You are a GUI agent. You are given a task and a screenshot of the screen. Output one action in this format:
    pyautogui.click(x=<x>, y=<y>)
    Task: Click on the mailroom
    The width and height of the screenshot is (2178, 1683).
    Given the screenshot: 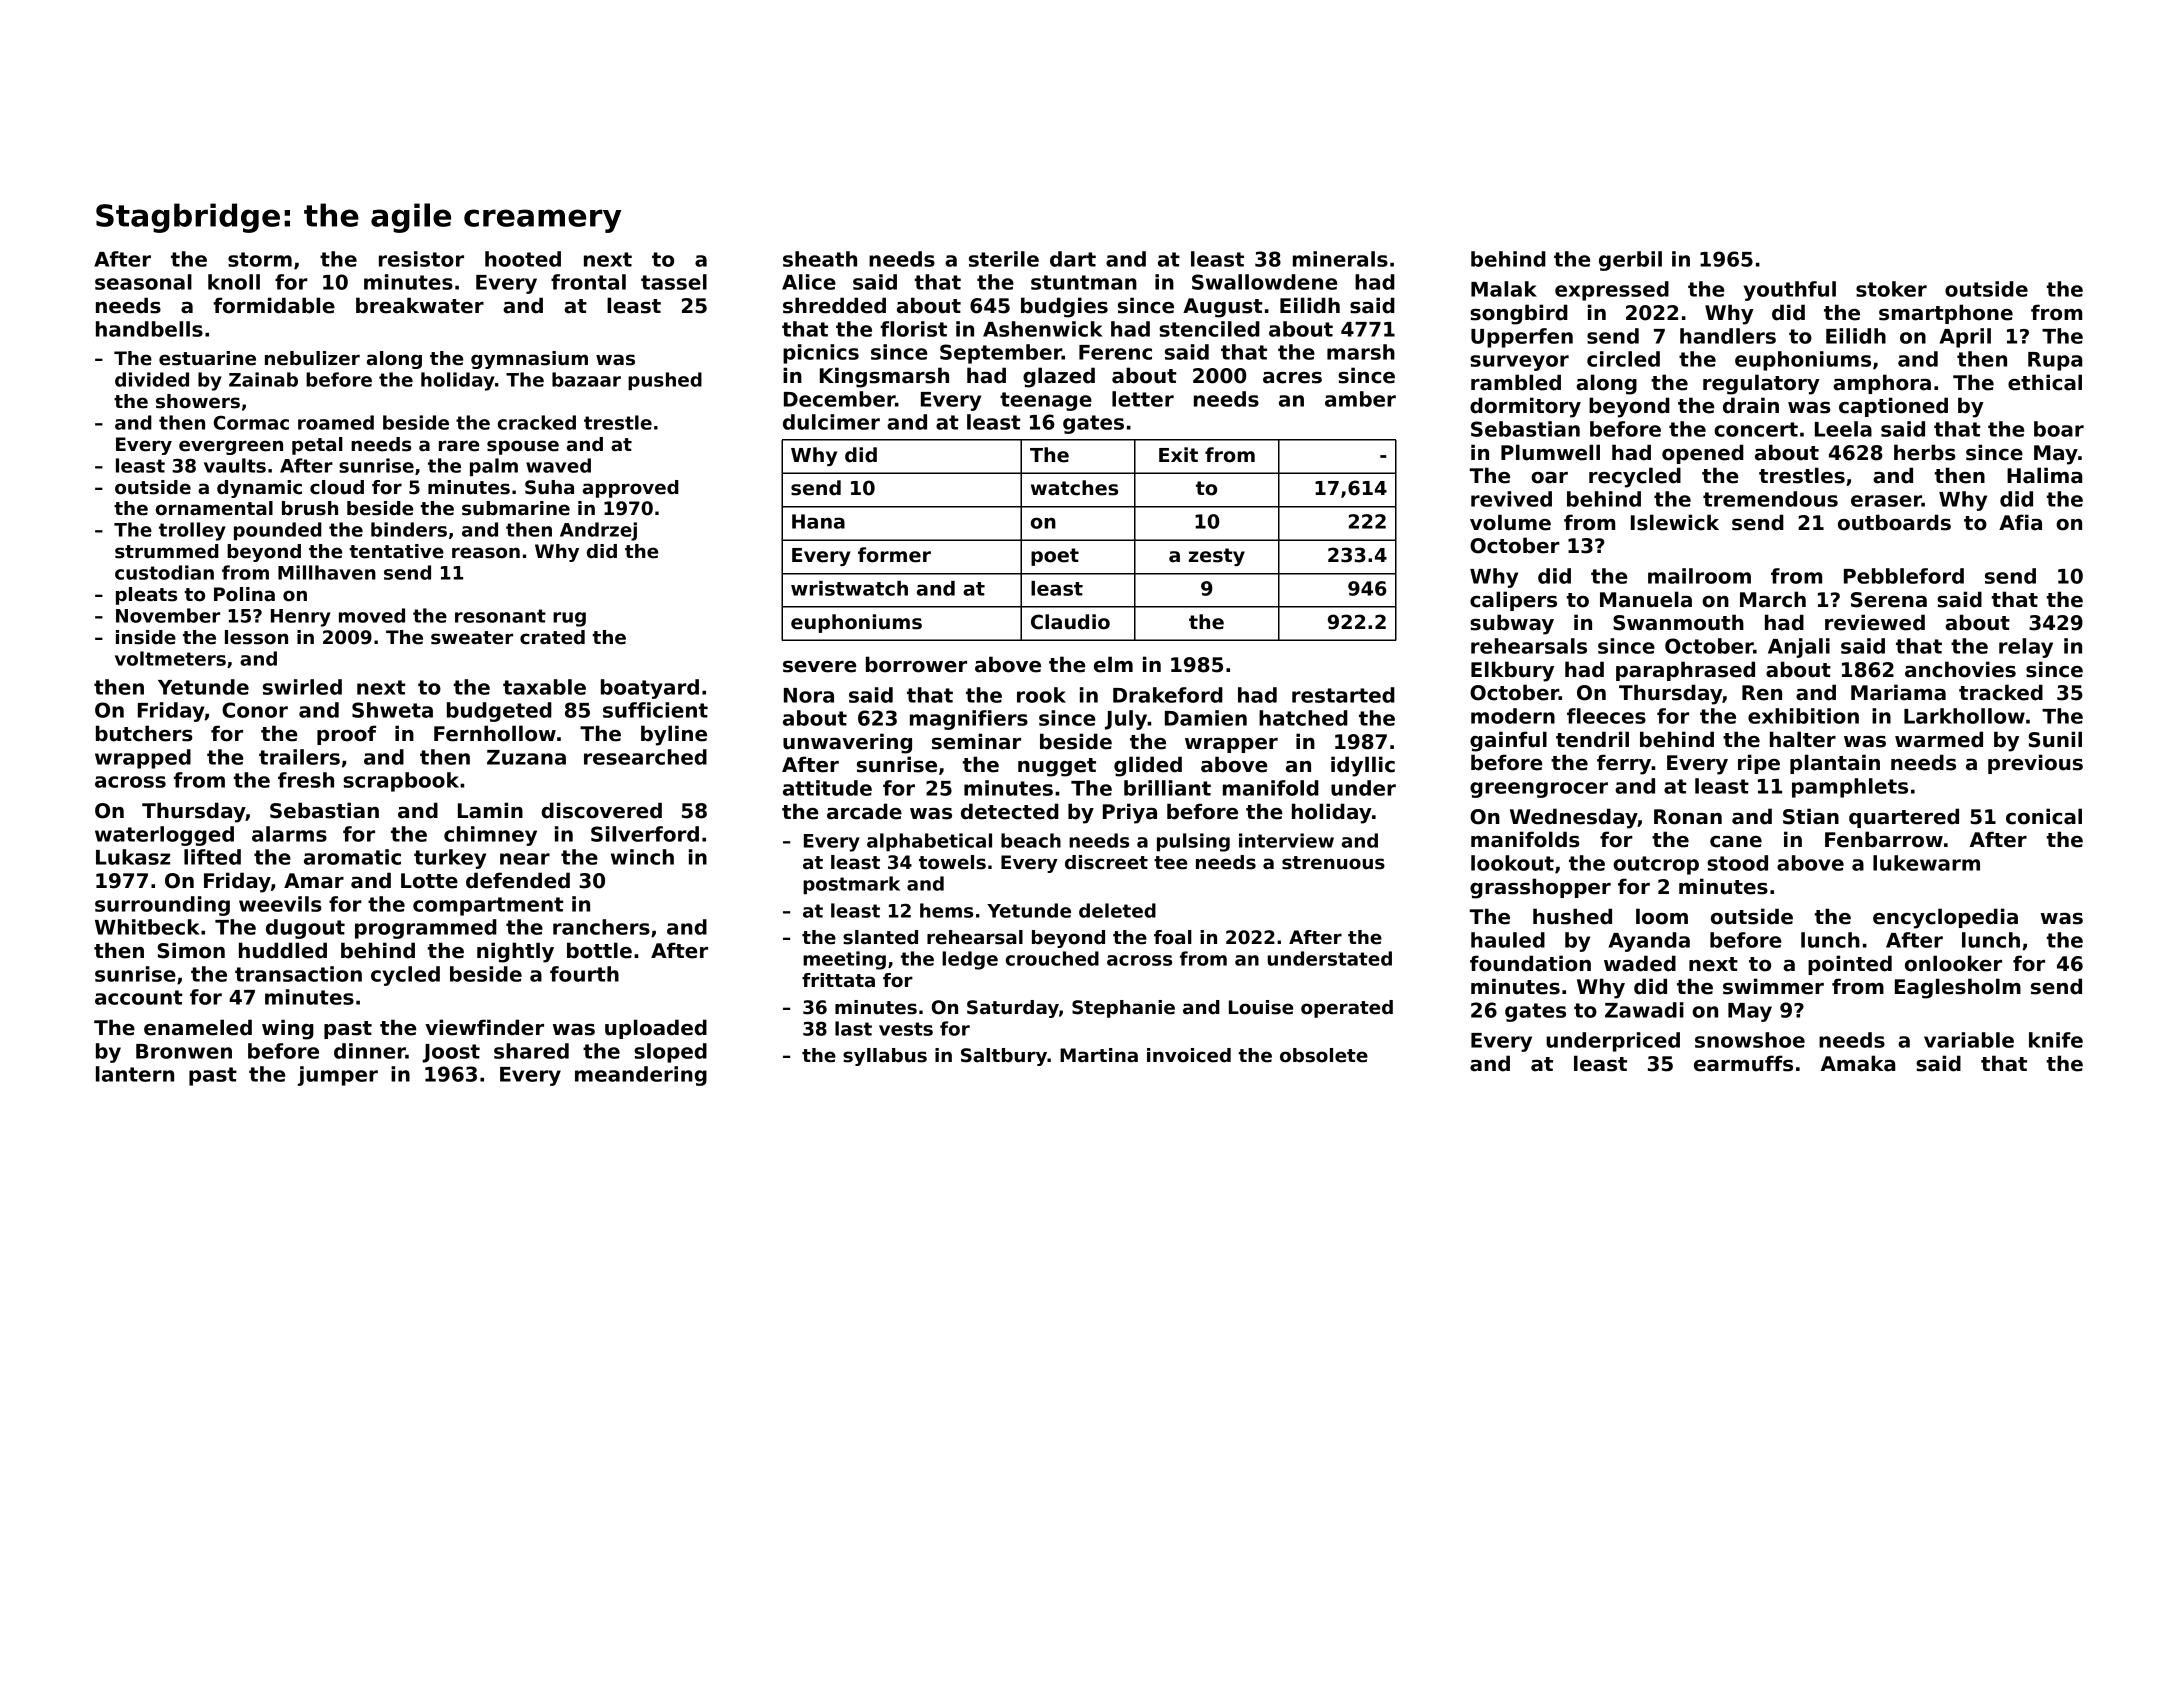 What is the action you would take?
    pyautogui.click(x=1699, y=576)
